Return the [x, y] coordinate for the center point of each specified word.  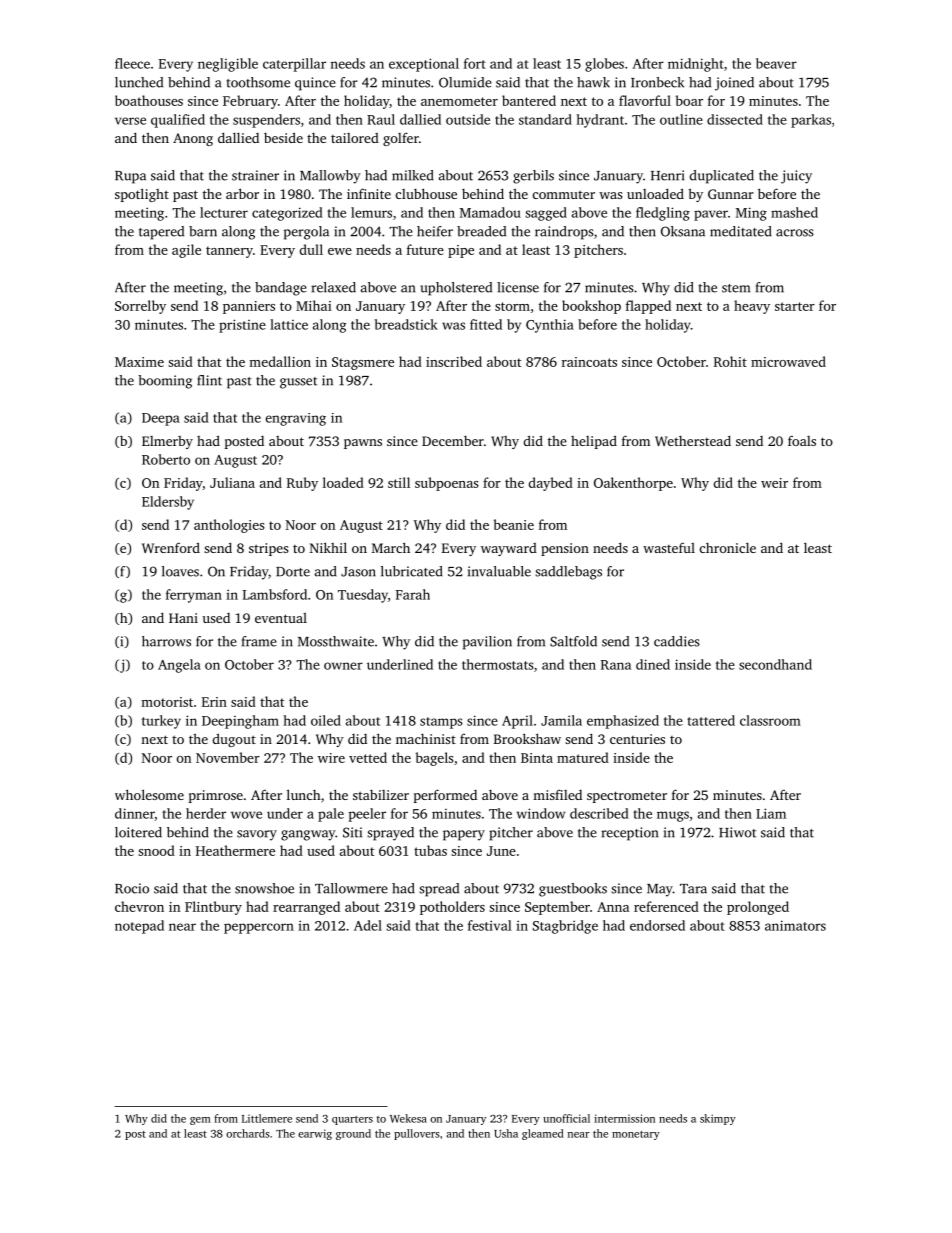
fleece [132, 63]
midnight [695, 65]
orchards [248, 1133]
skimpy [718, 1119]
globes [604, 65]
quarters [352, 1120]
